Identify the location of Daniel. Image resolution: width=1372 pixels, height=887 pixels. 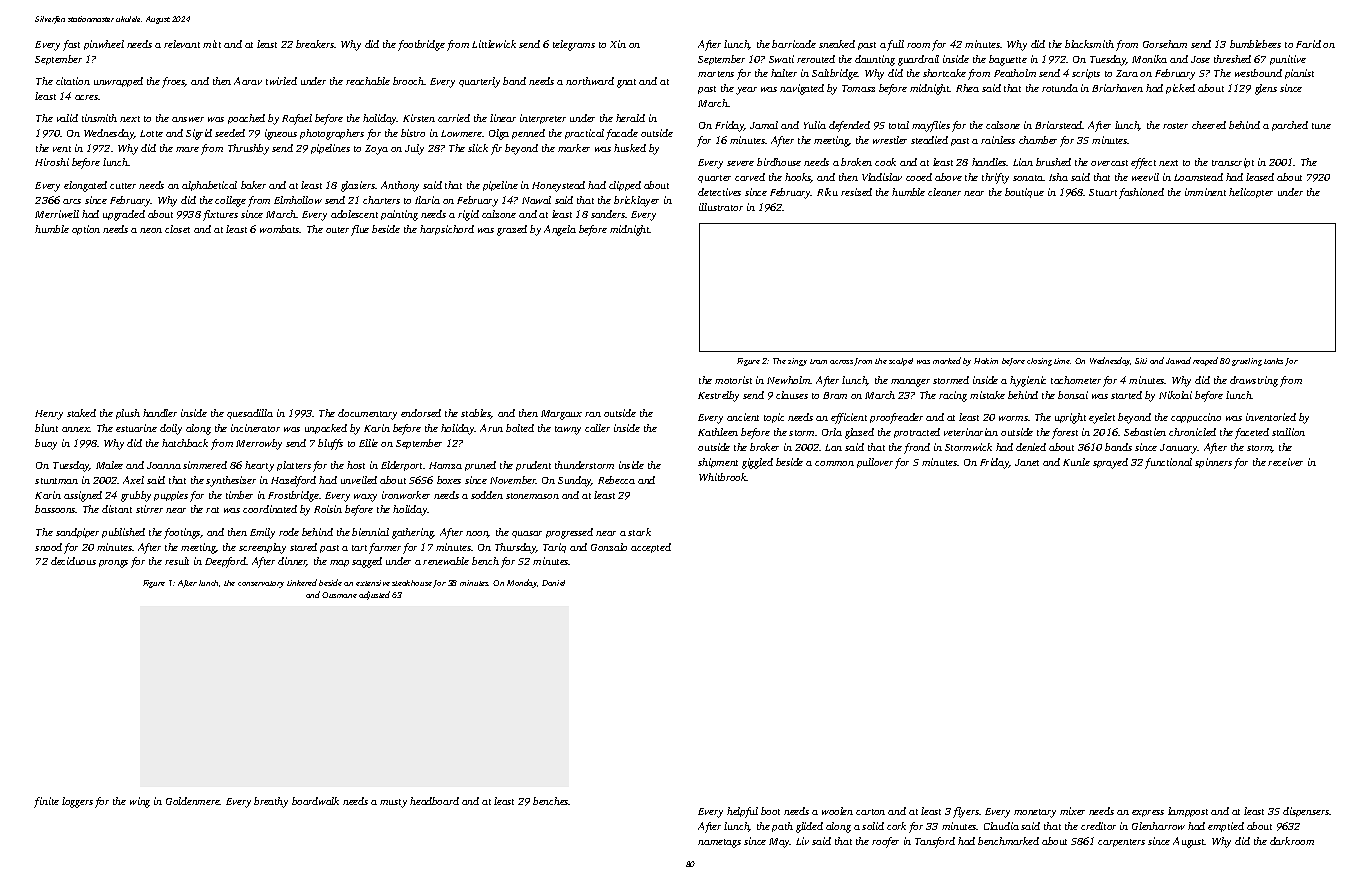
(553, 583).
